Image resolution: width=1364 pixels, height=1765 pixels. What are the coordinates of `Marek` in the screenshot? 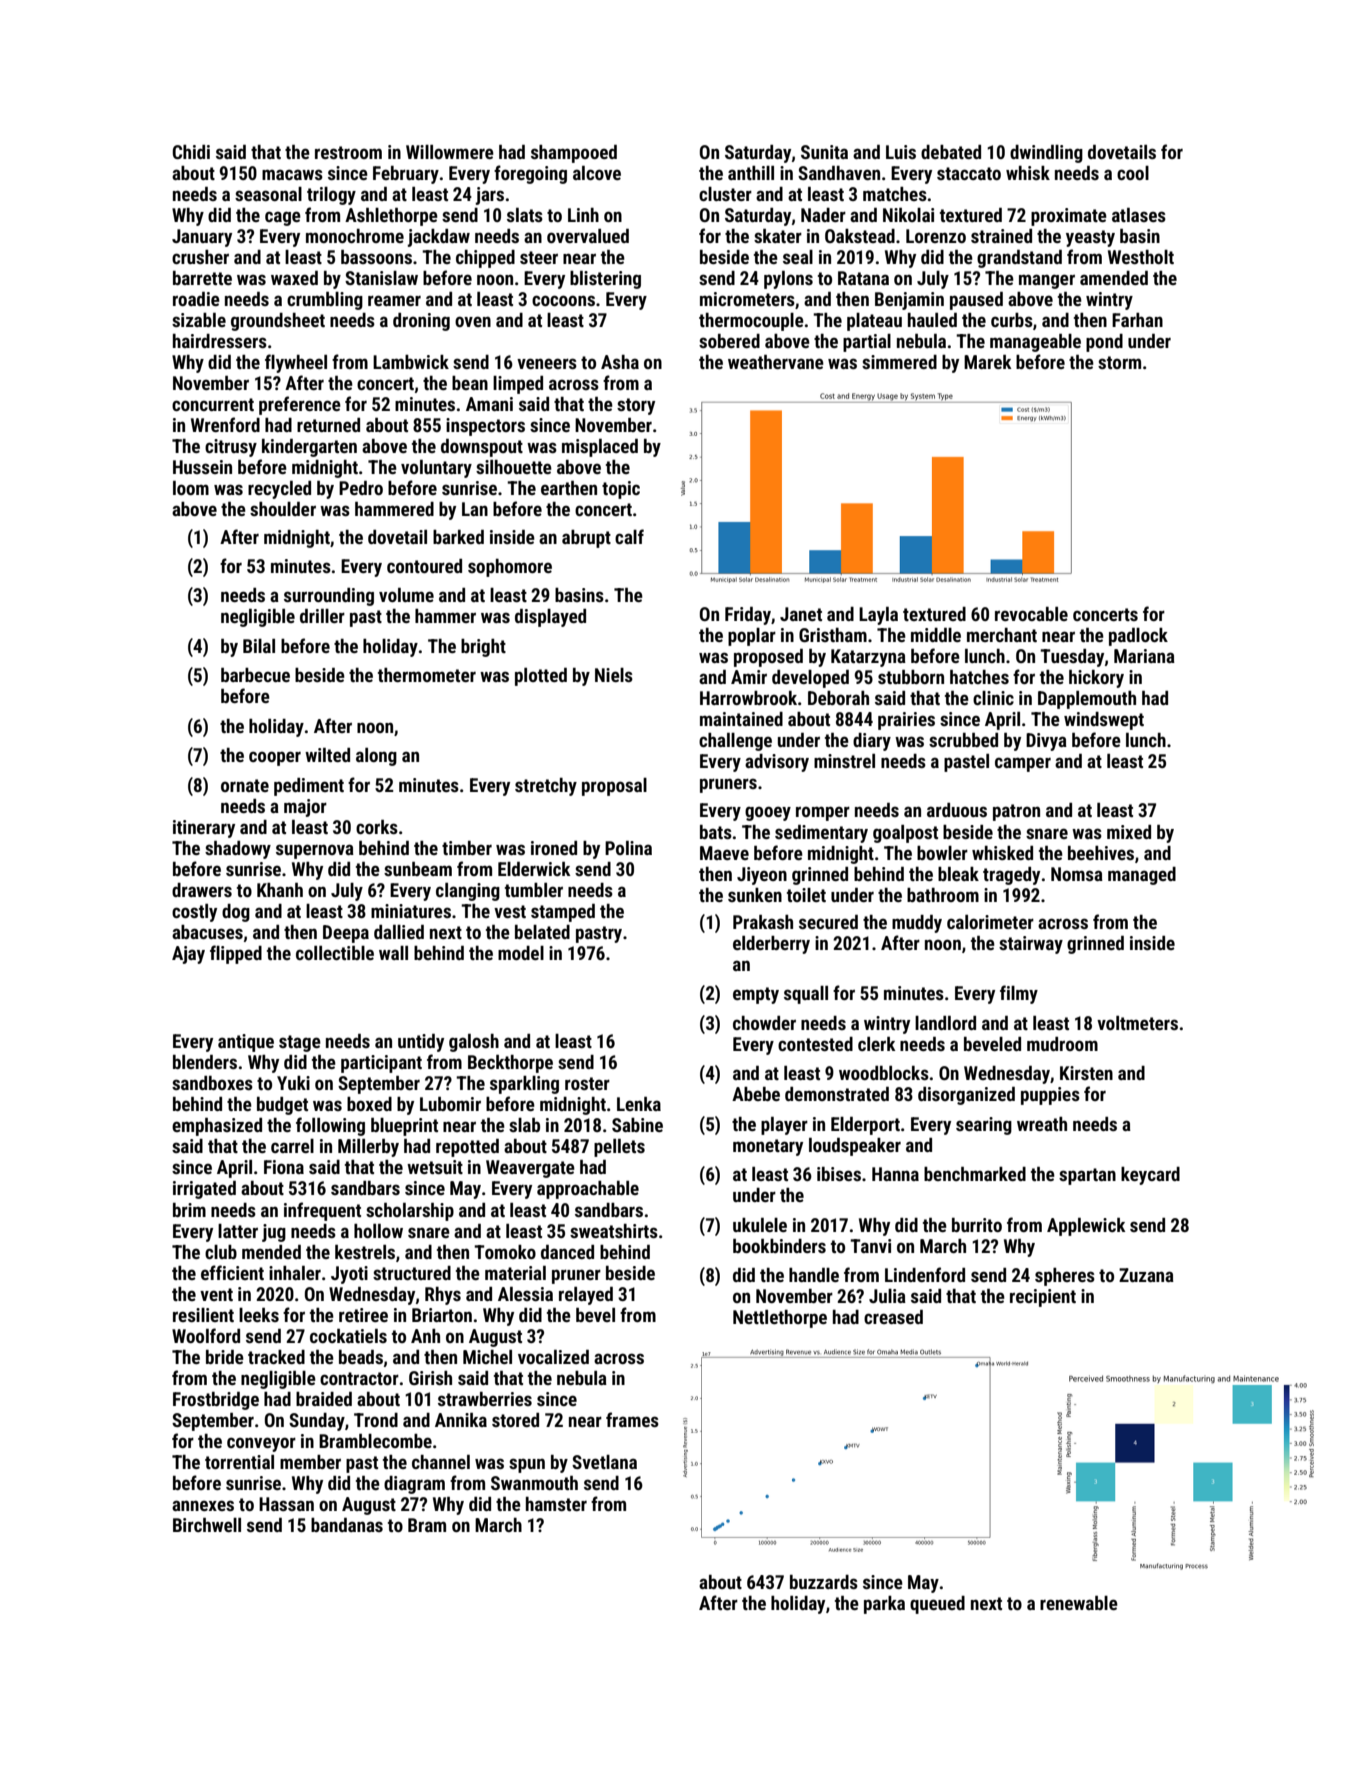 It's located at (988, 362).
